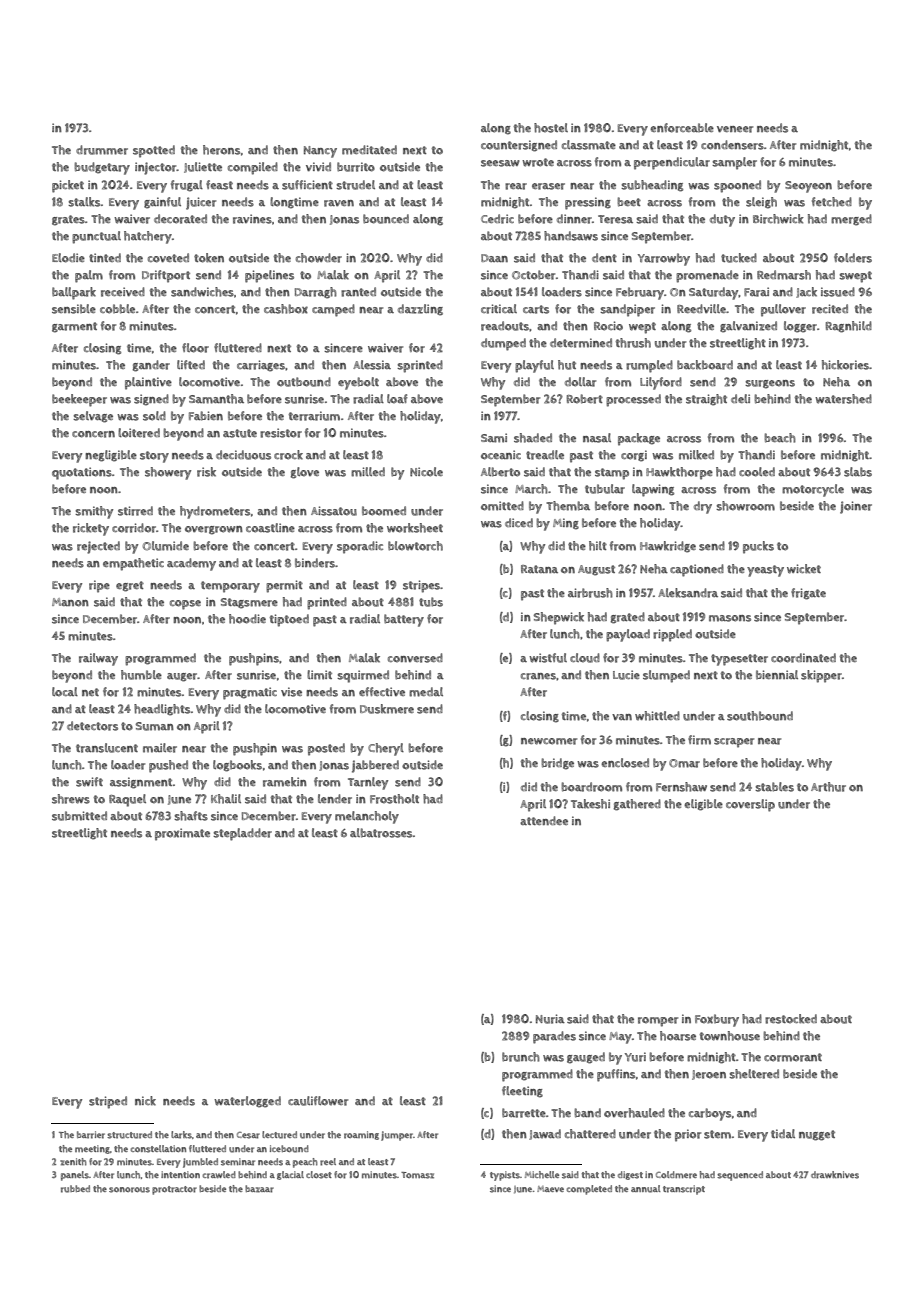 This image has height=1308, width=924. Describe the element at coordinates (369, 150) in the image. I see `meditated` at that location.
